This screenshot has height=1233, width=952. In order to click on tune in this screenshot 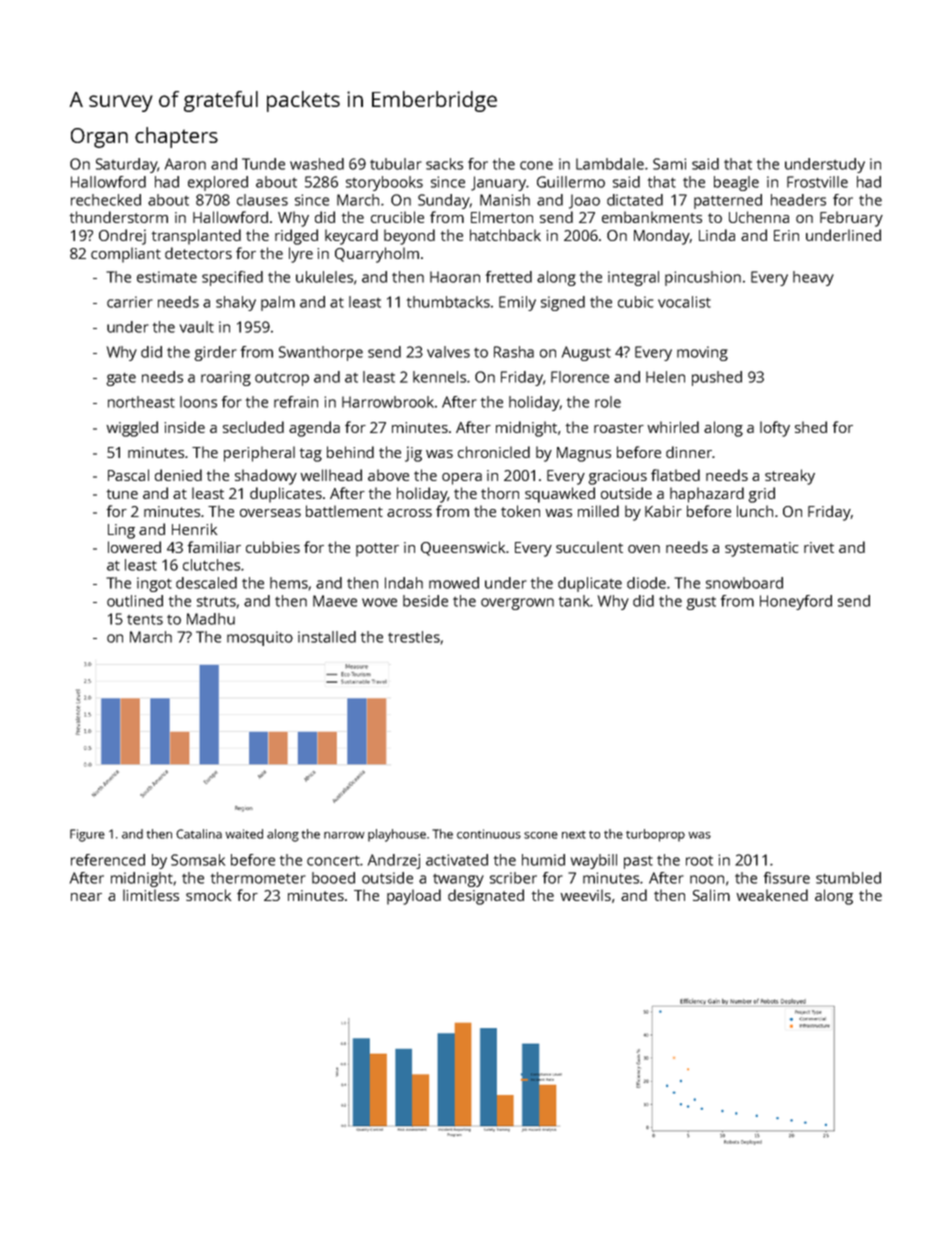, I will do `click(122, 494)`.
